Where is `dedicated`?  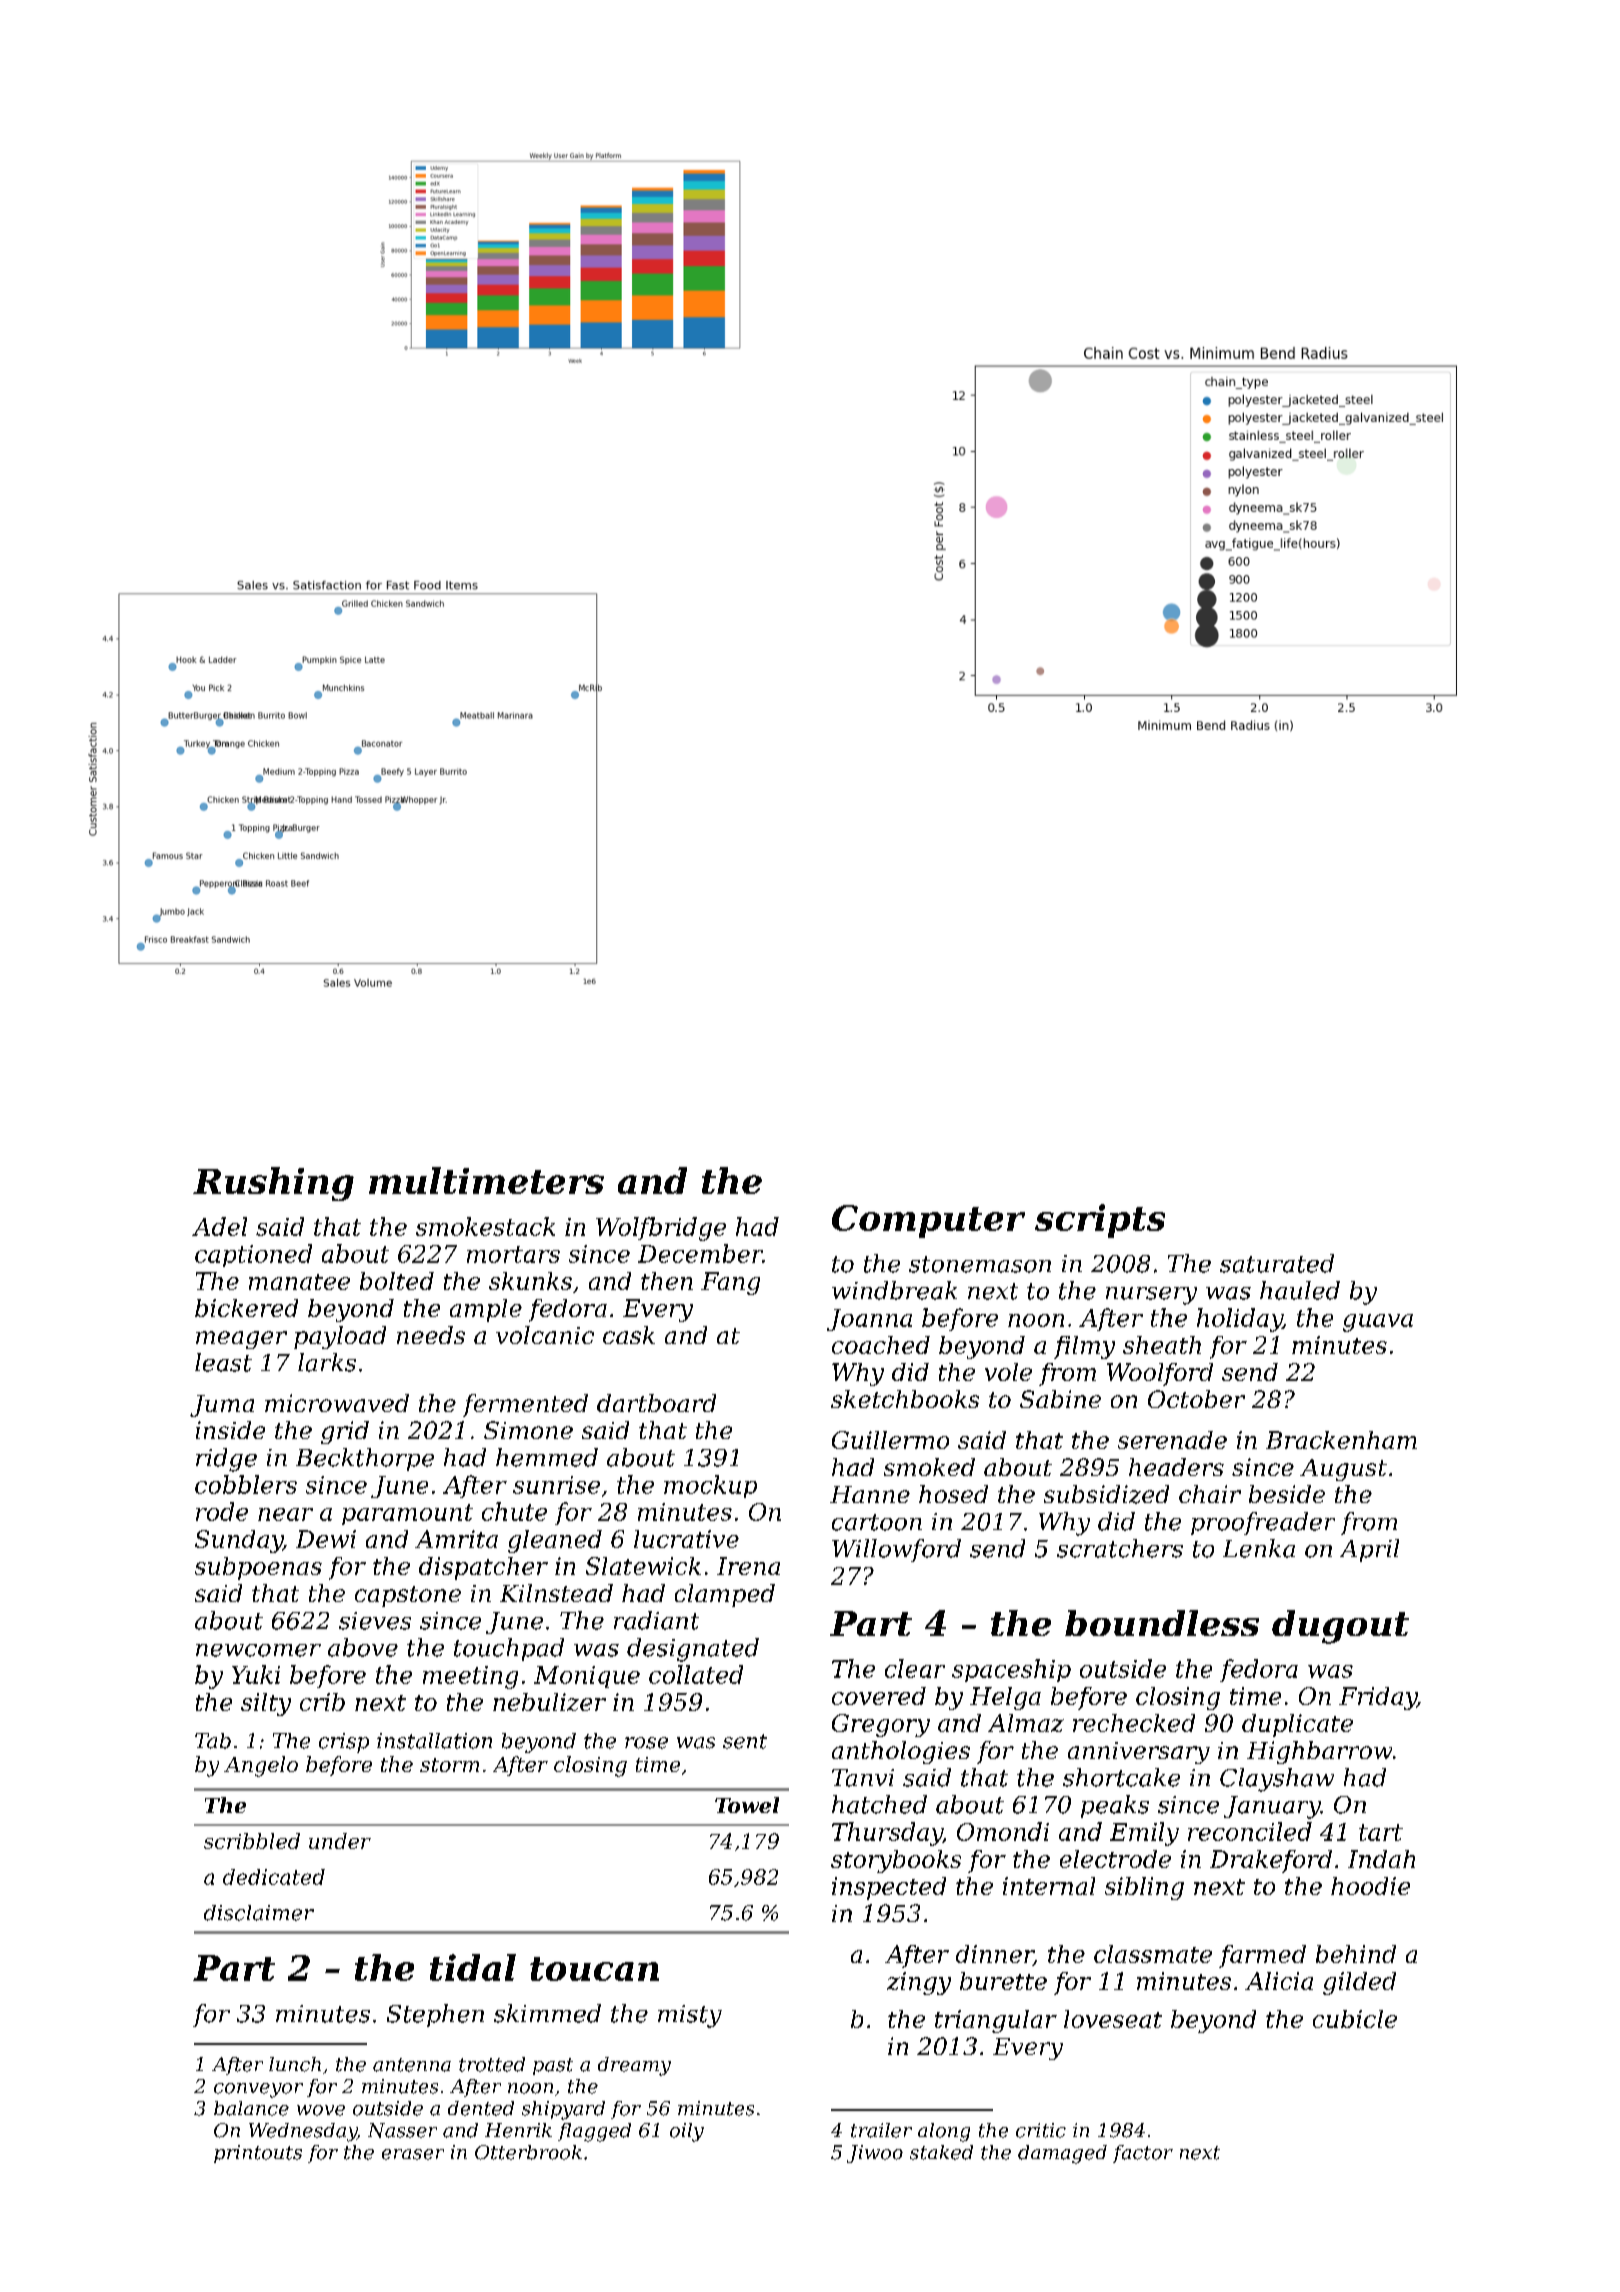
dedicated is located at coordinates (274, 1877).
